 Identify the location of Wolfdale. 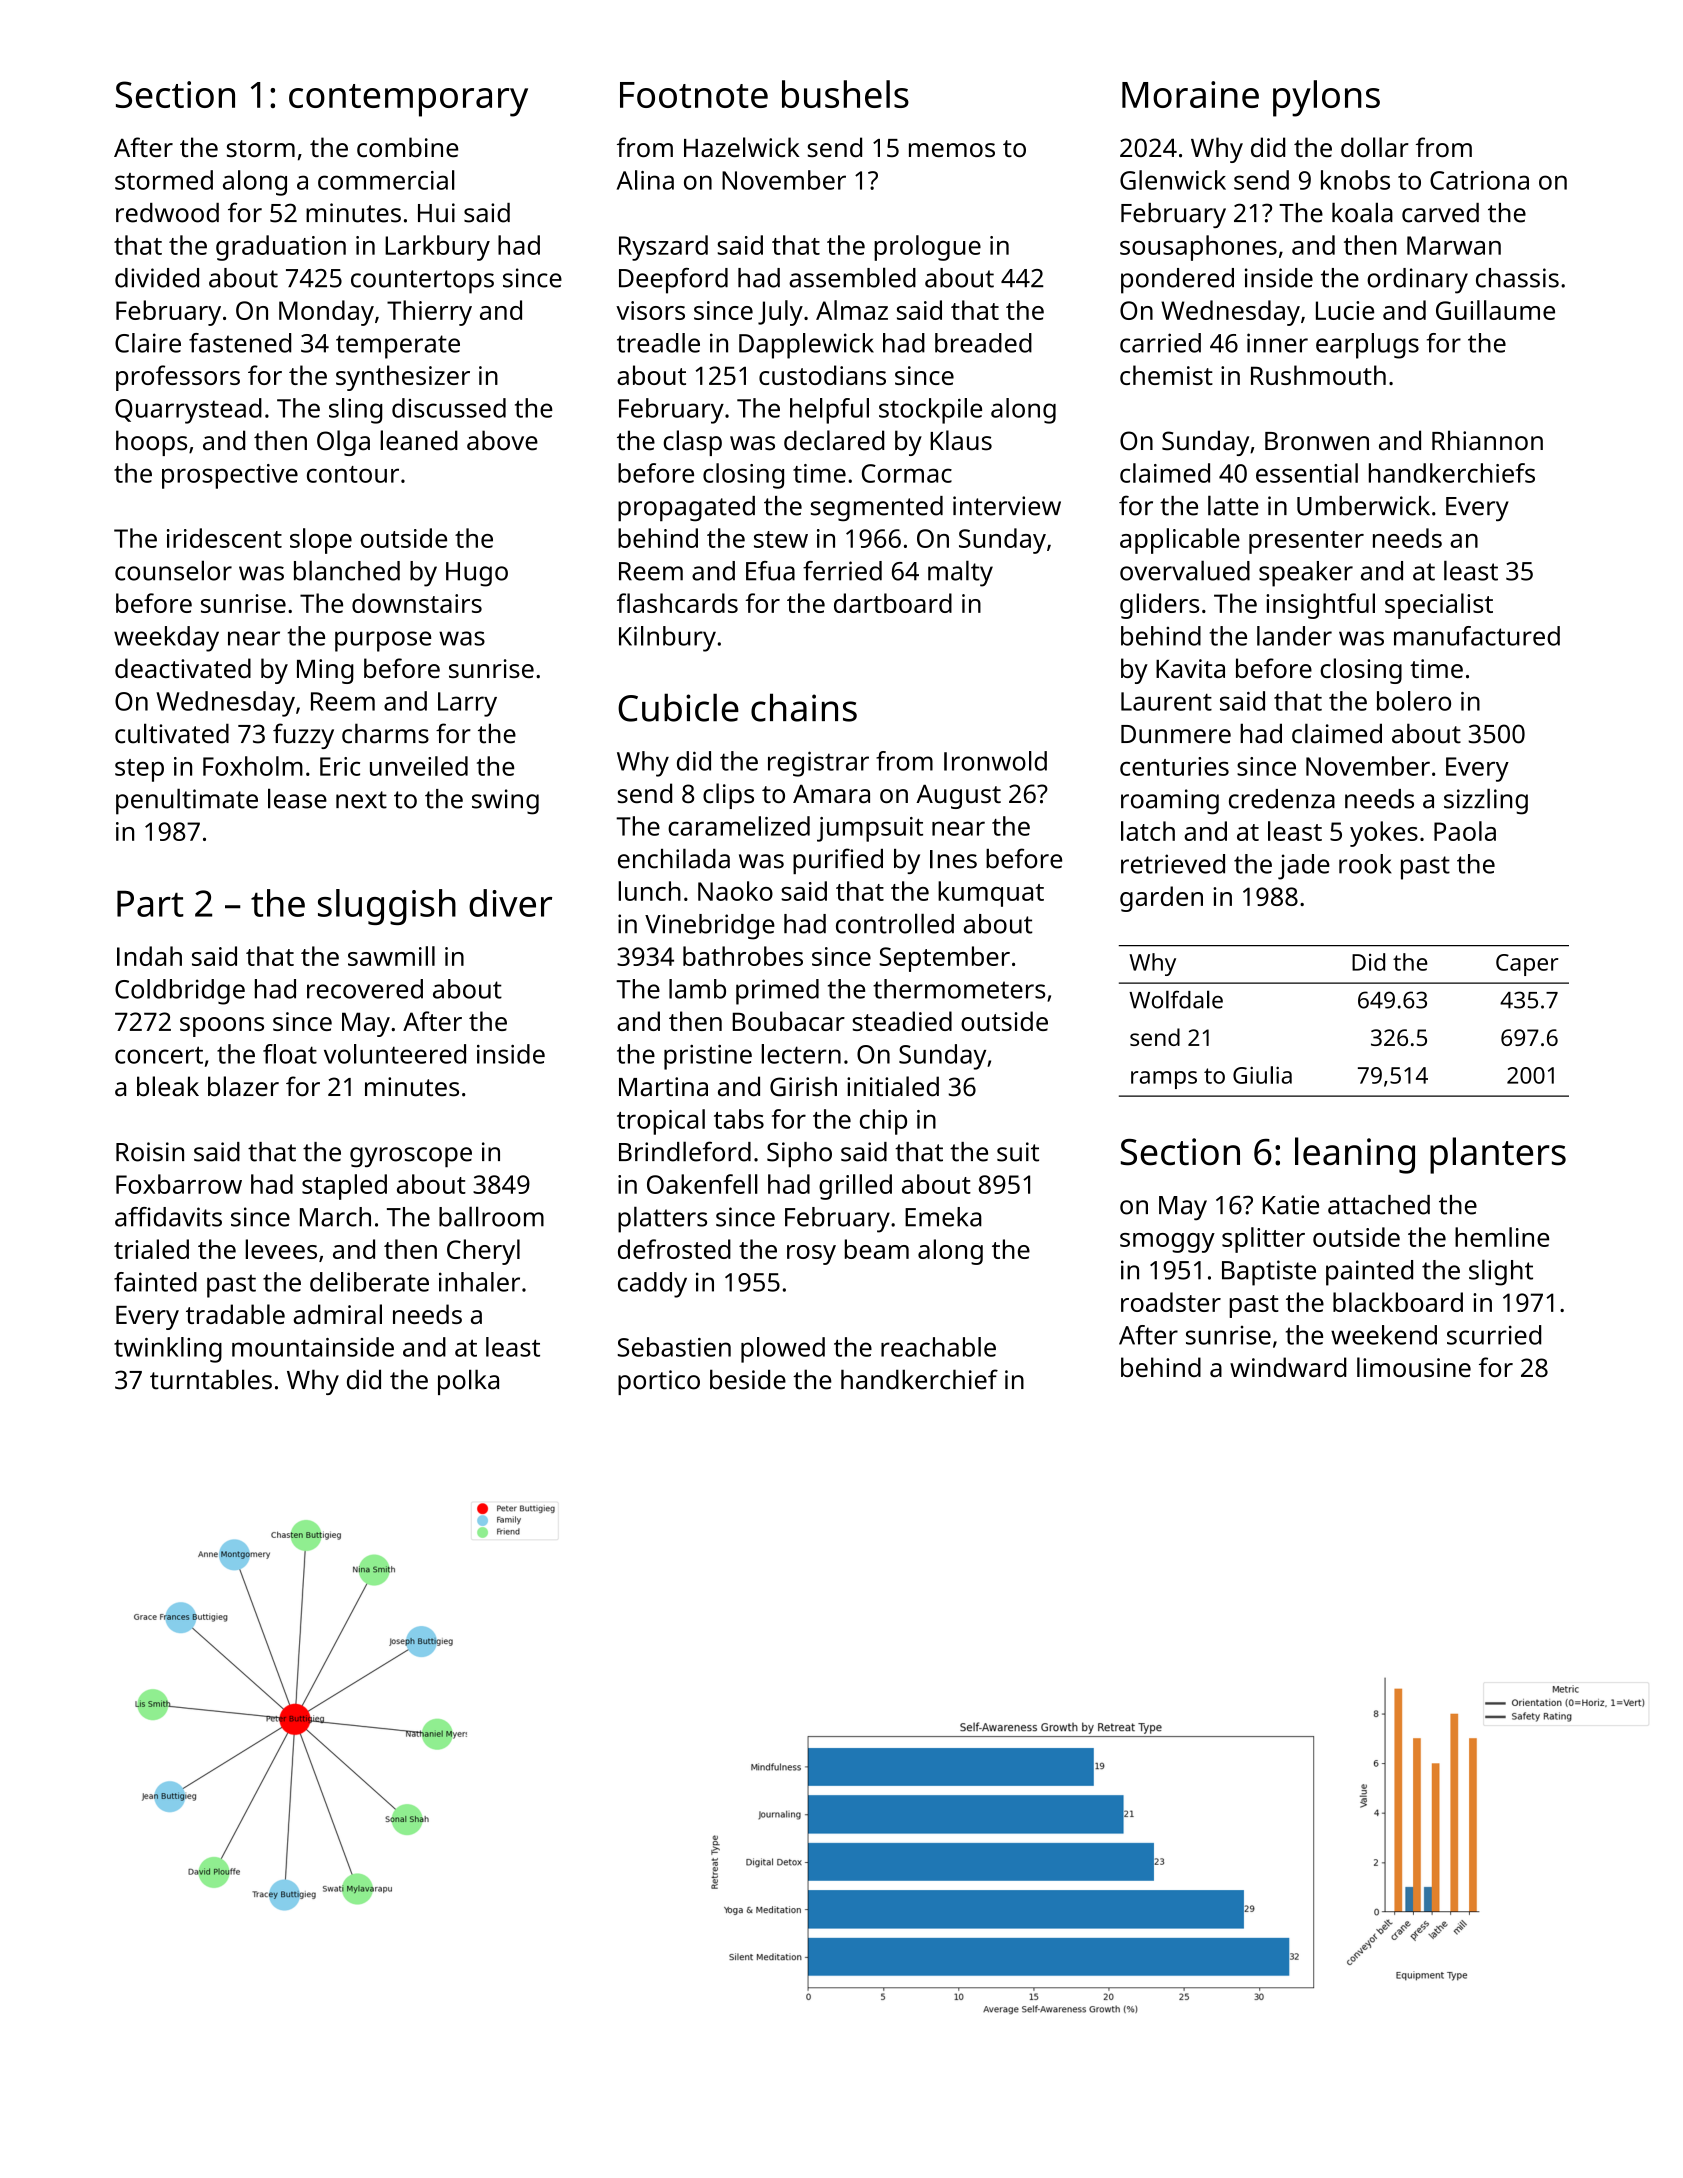
(1176, 999).
